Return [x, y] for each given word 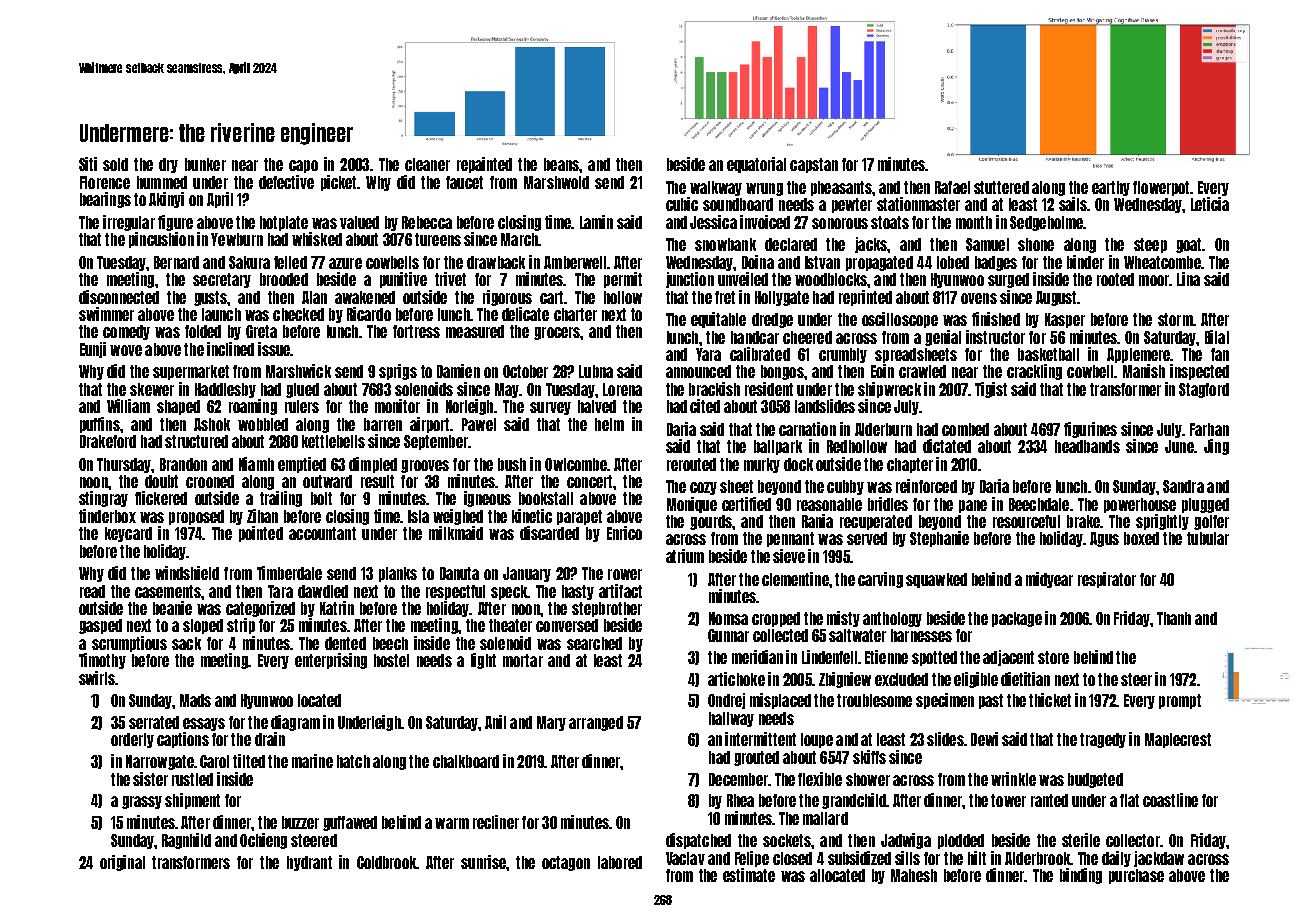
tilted [249, 761]
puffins [100, 425]
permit [623, 280]
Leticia [1210, 204]
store [1053, 657]
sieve [789, 556]
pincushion [161, 240]
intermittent [760, 739]
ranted [1049, 800]
